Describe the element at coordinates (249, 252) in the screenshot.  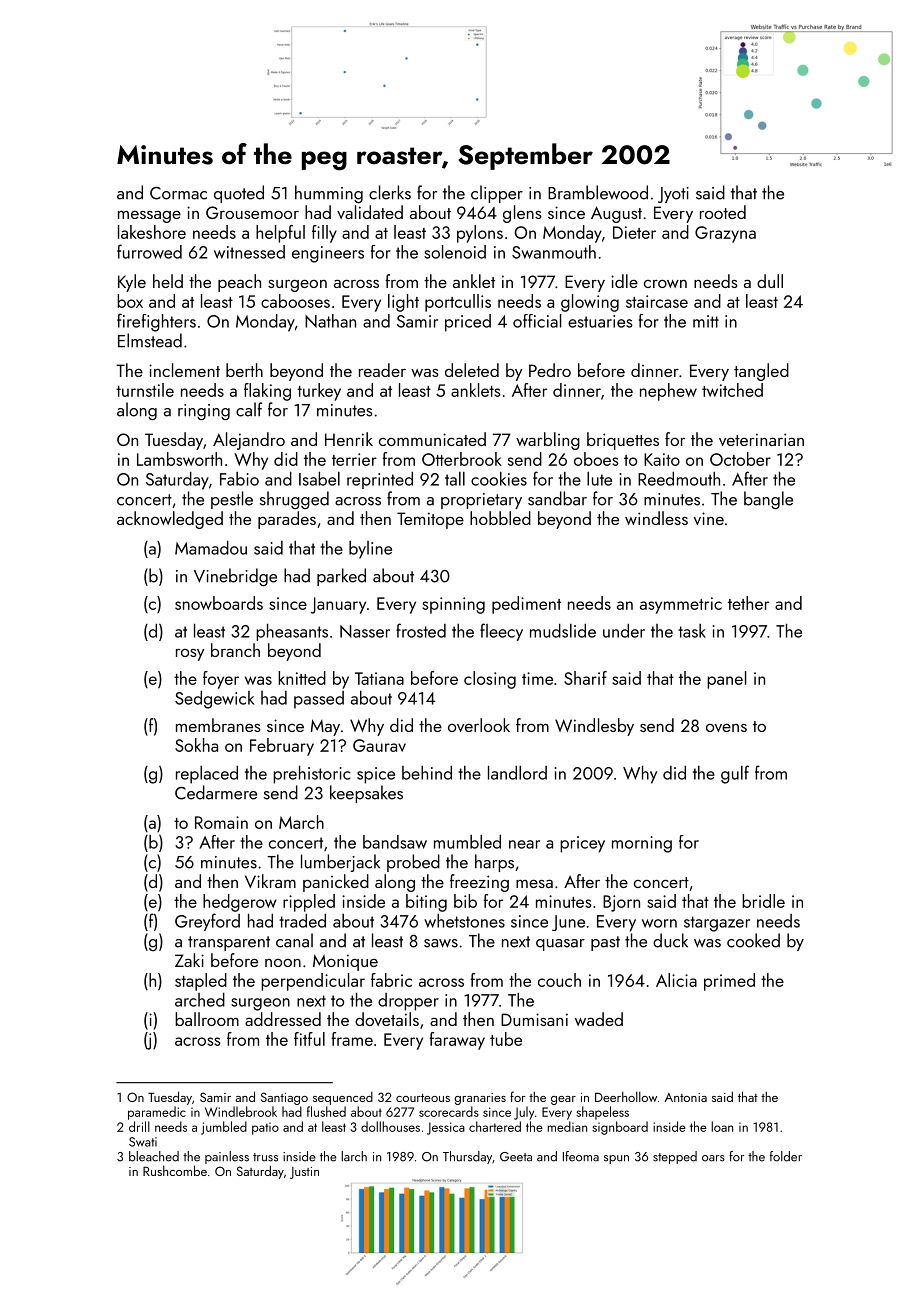
I see `witnessed` at that location.
